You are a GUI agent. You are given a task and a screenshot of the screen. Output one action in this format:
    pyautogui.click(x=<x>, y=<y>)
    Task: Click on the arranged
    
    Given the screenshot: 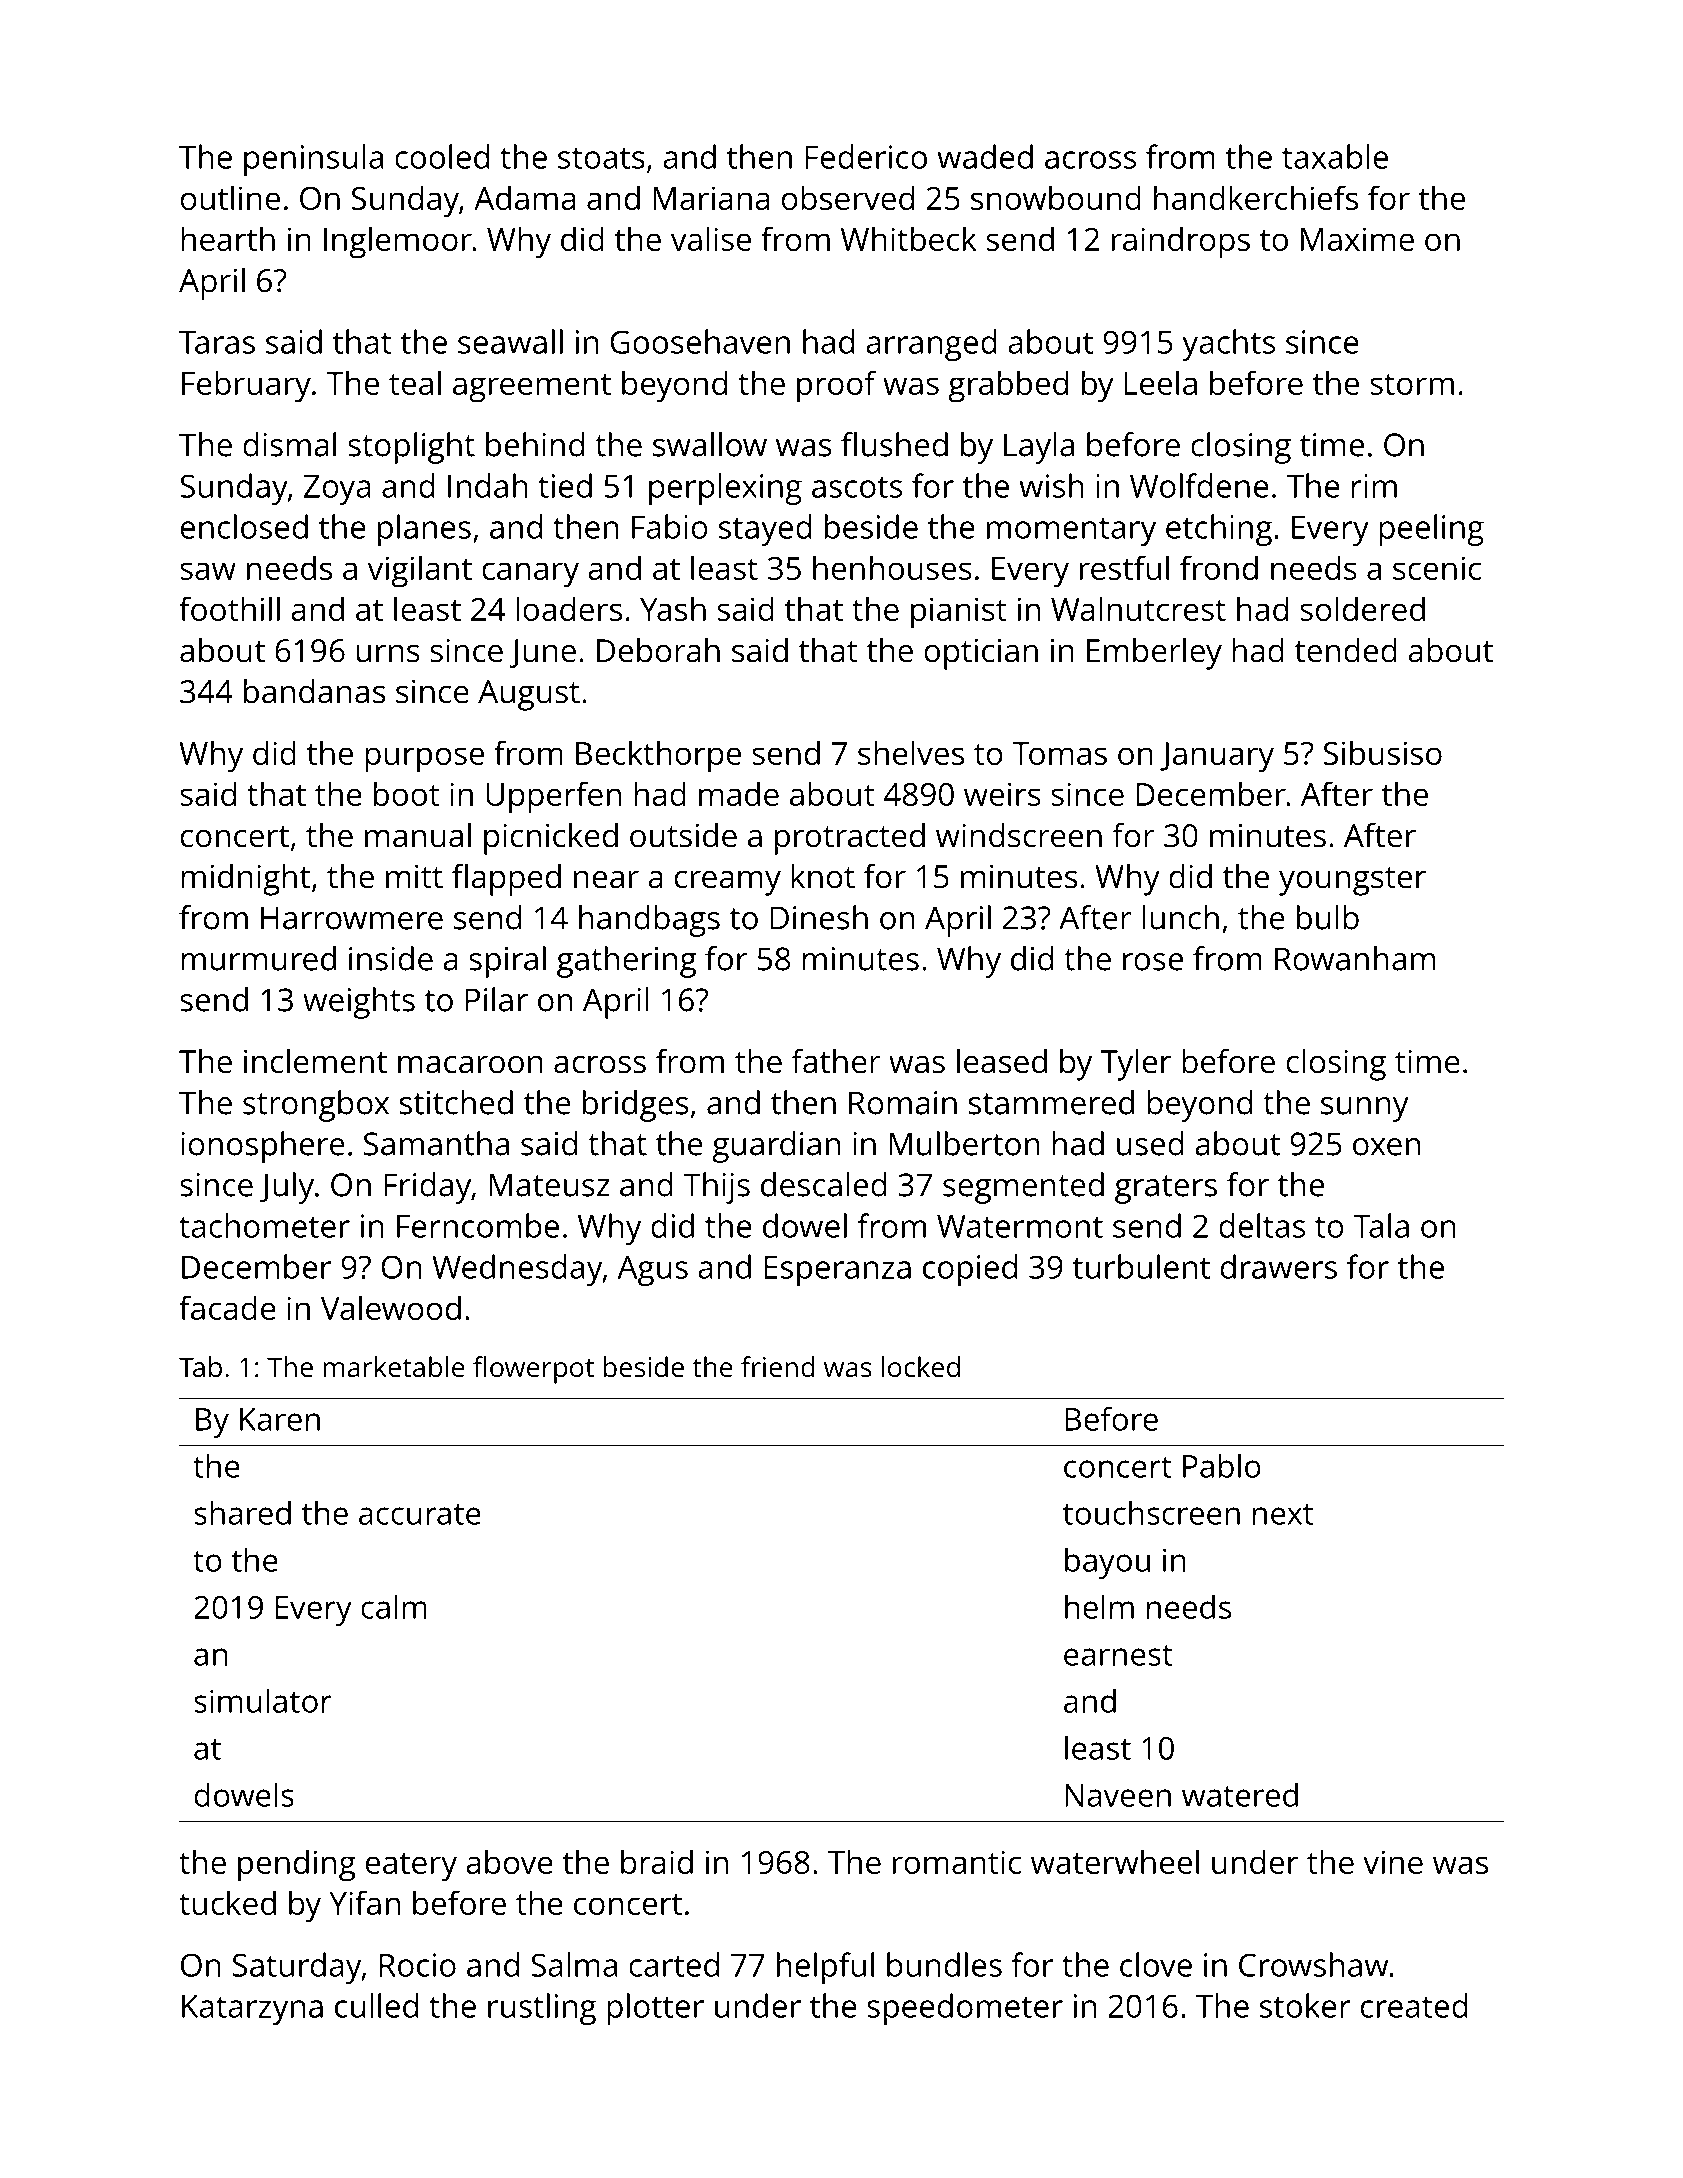 What is the action you would take?
    pyautogui.click(x=931, y=345)
